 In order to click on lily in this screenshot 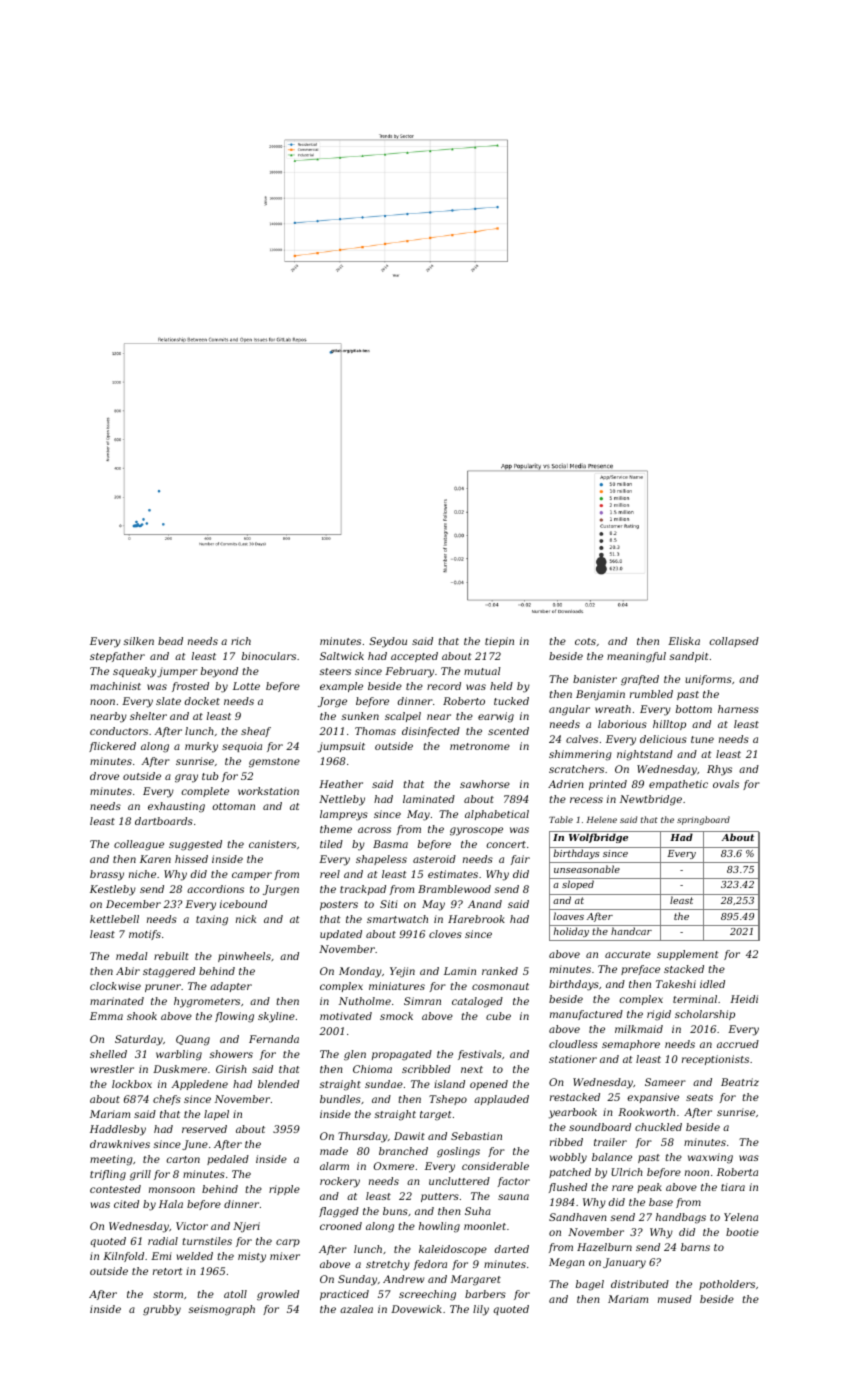, I will do `click(481, 1310)`.
